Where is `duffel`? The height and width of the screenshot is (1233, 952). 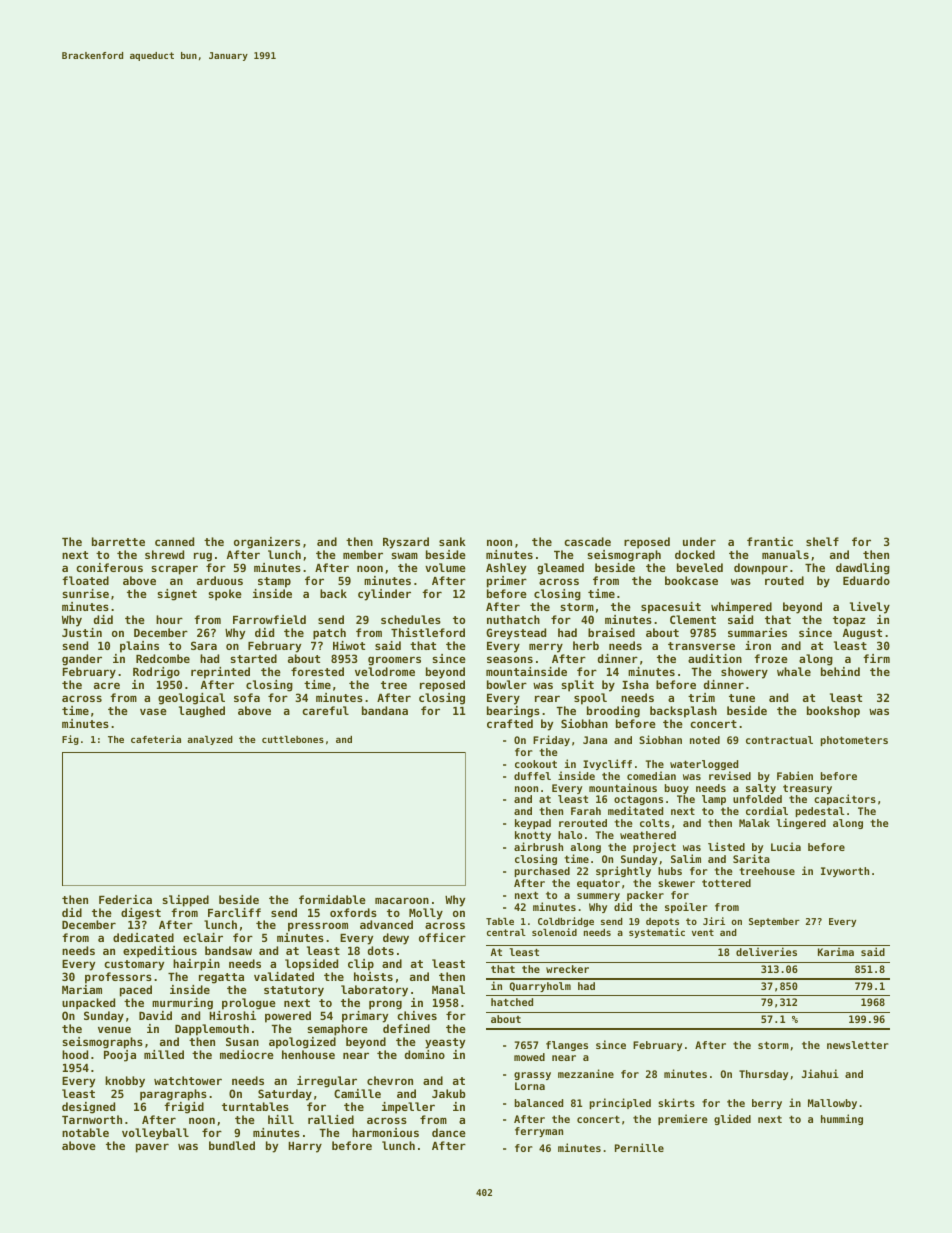
duffel is located at coordinates (532, 776).
